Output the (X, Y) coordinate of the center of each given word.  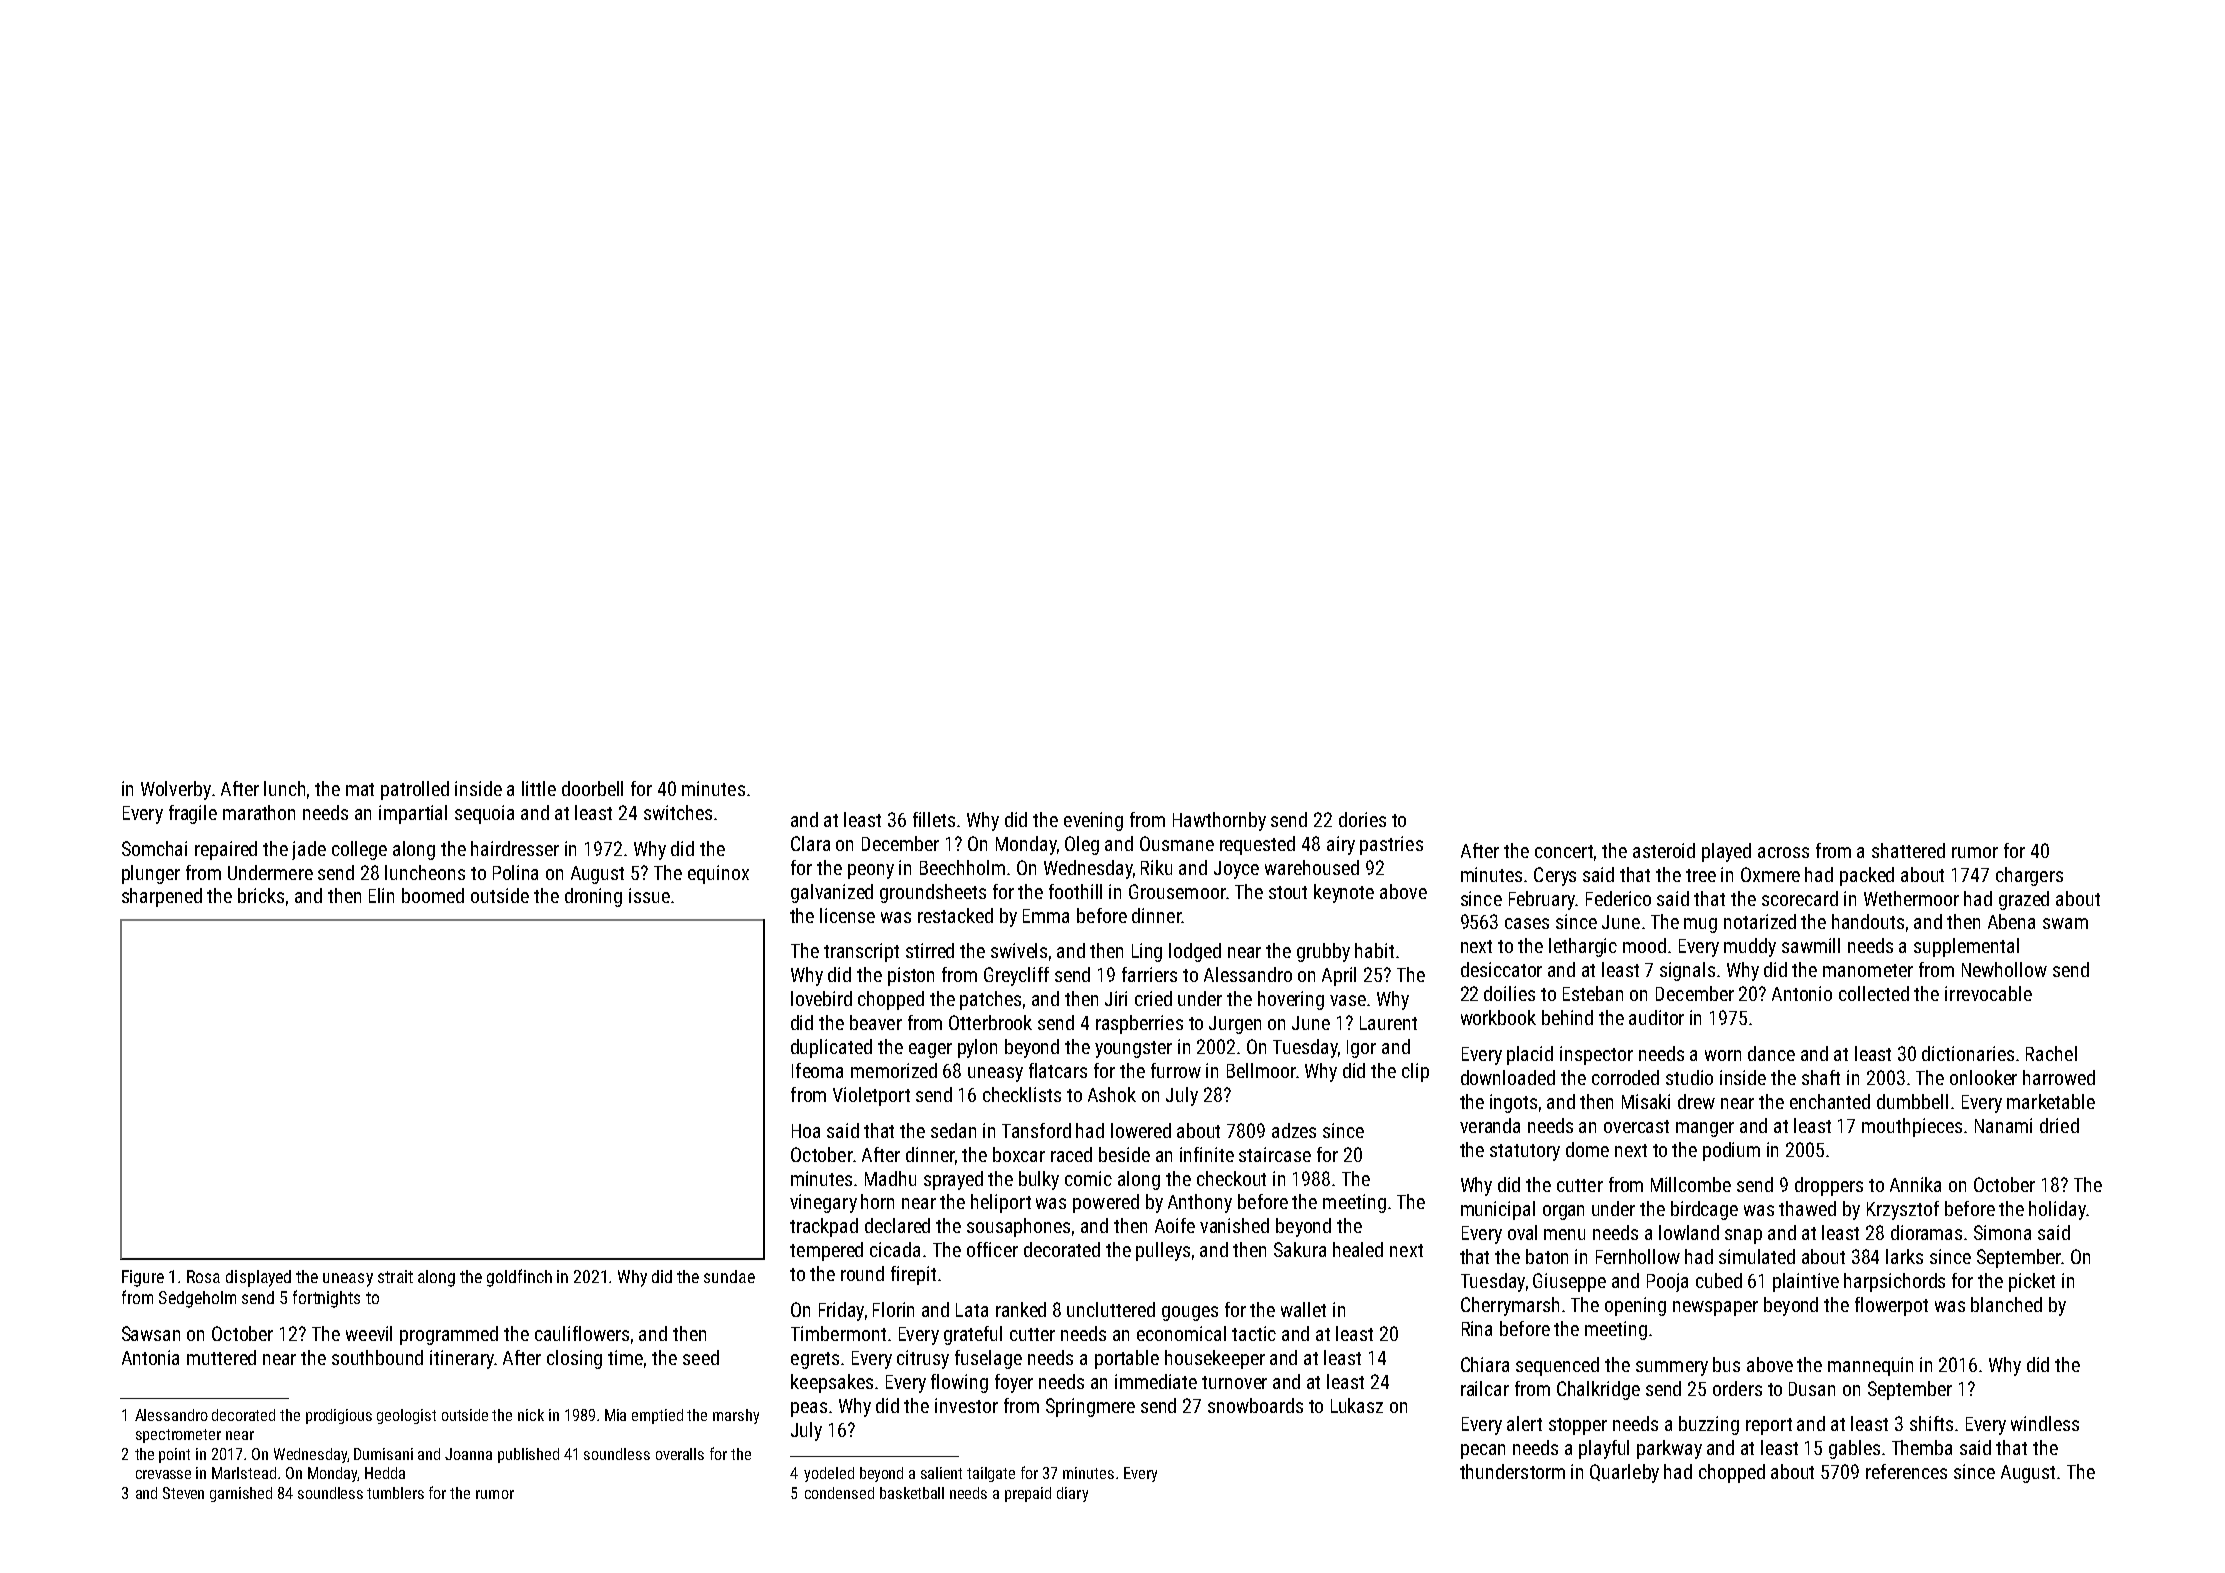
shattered (1908, 850)
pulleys (1163, 1251)
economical (1181, 1333)
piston (911, 976)
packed (1867, 876)
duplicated (831, 1048)
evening (1093, 821)
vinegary (823, 1203)
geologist (406, 1416)
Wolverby (176, 790)
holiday (2057, 1210)
